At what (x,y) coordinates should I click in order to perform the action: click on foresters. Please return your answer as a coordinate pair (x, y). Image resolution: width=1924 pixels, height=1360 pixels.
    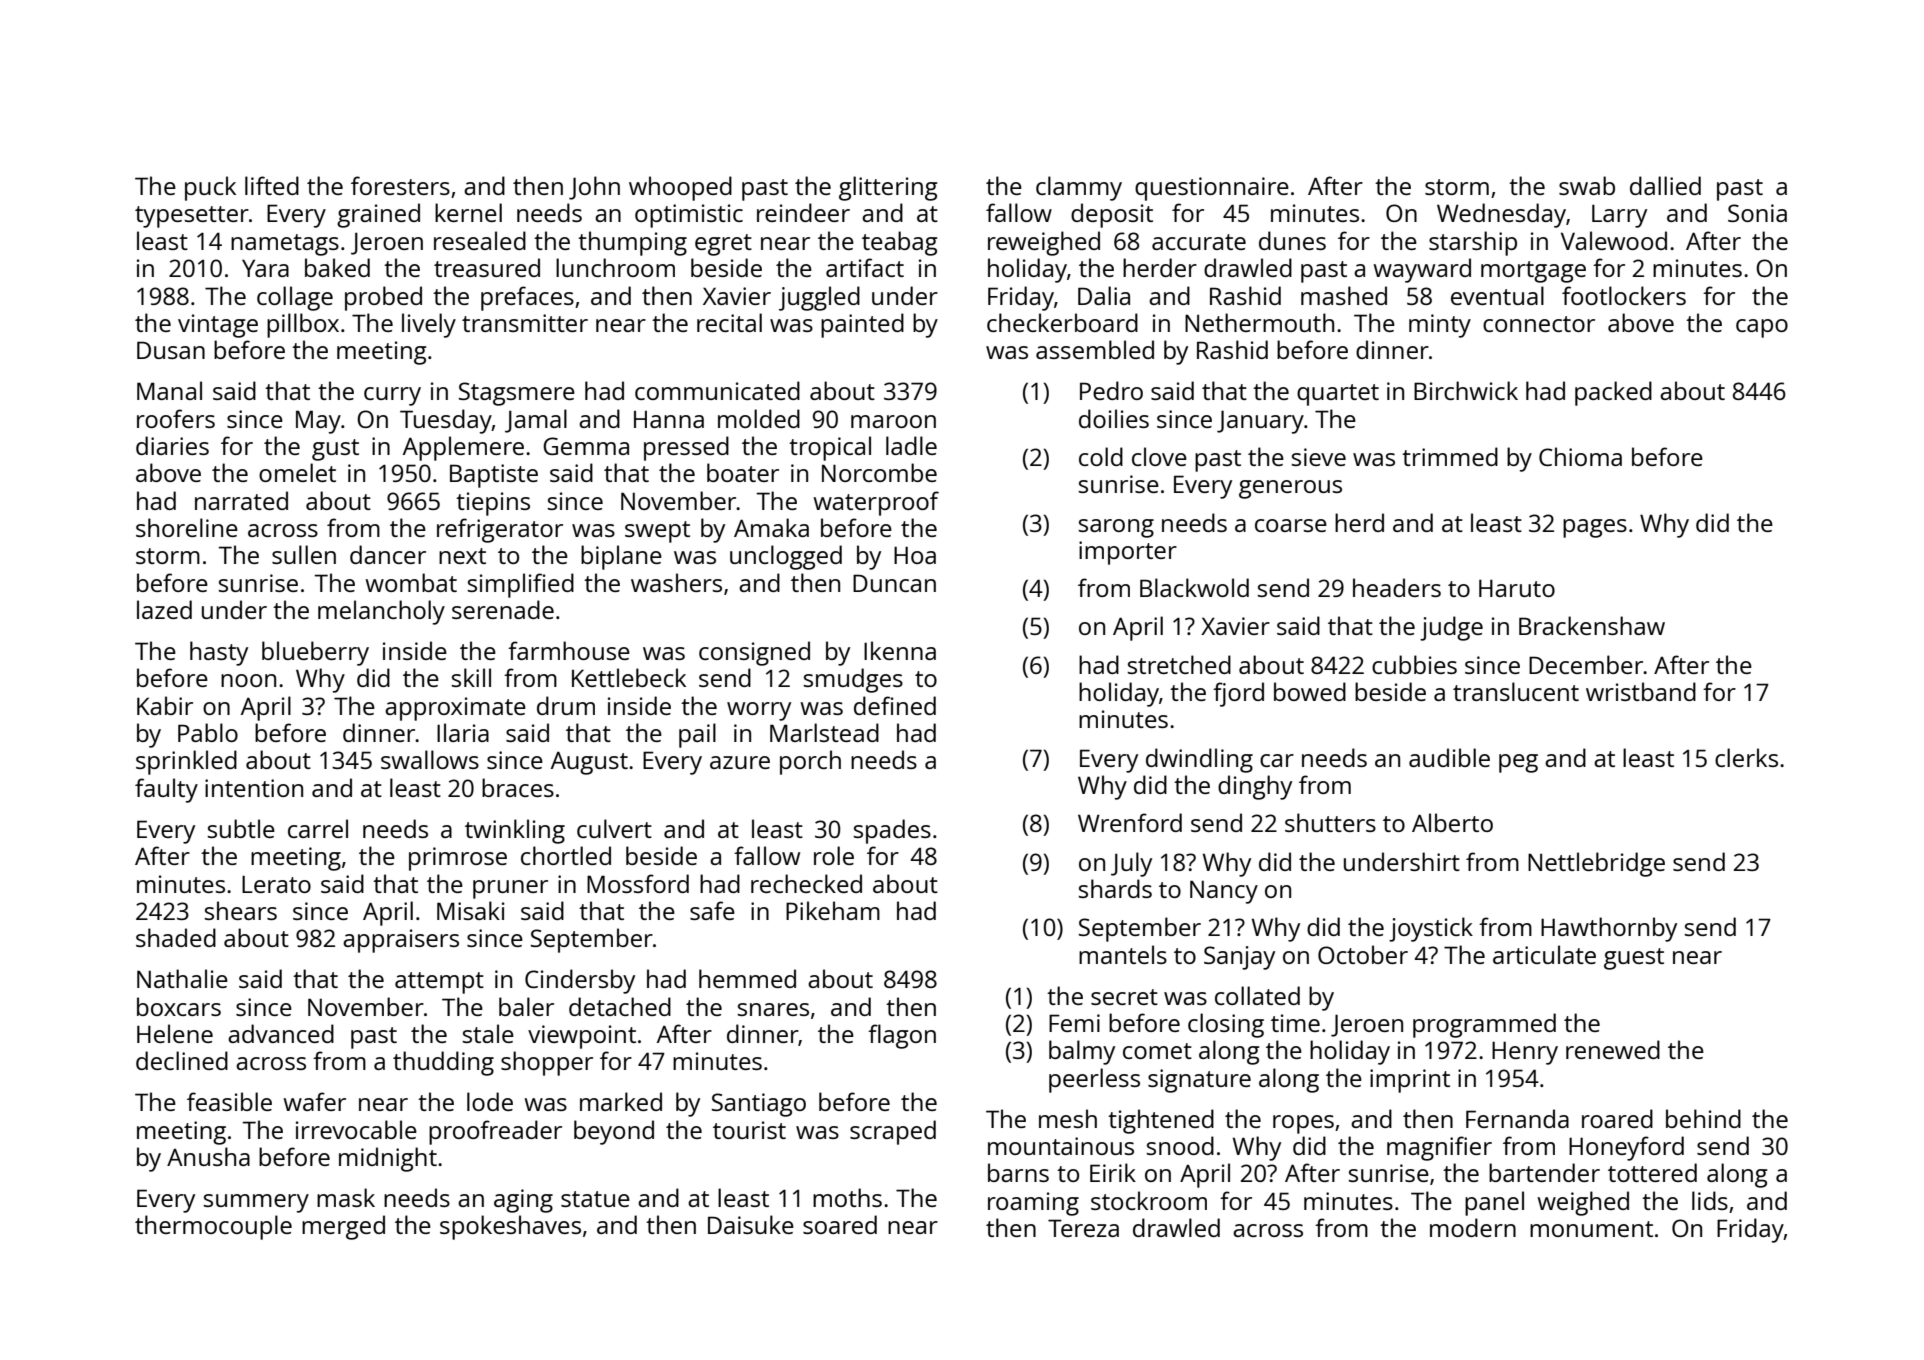
    Looking at the image, I should click on (400, 185).
